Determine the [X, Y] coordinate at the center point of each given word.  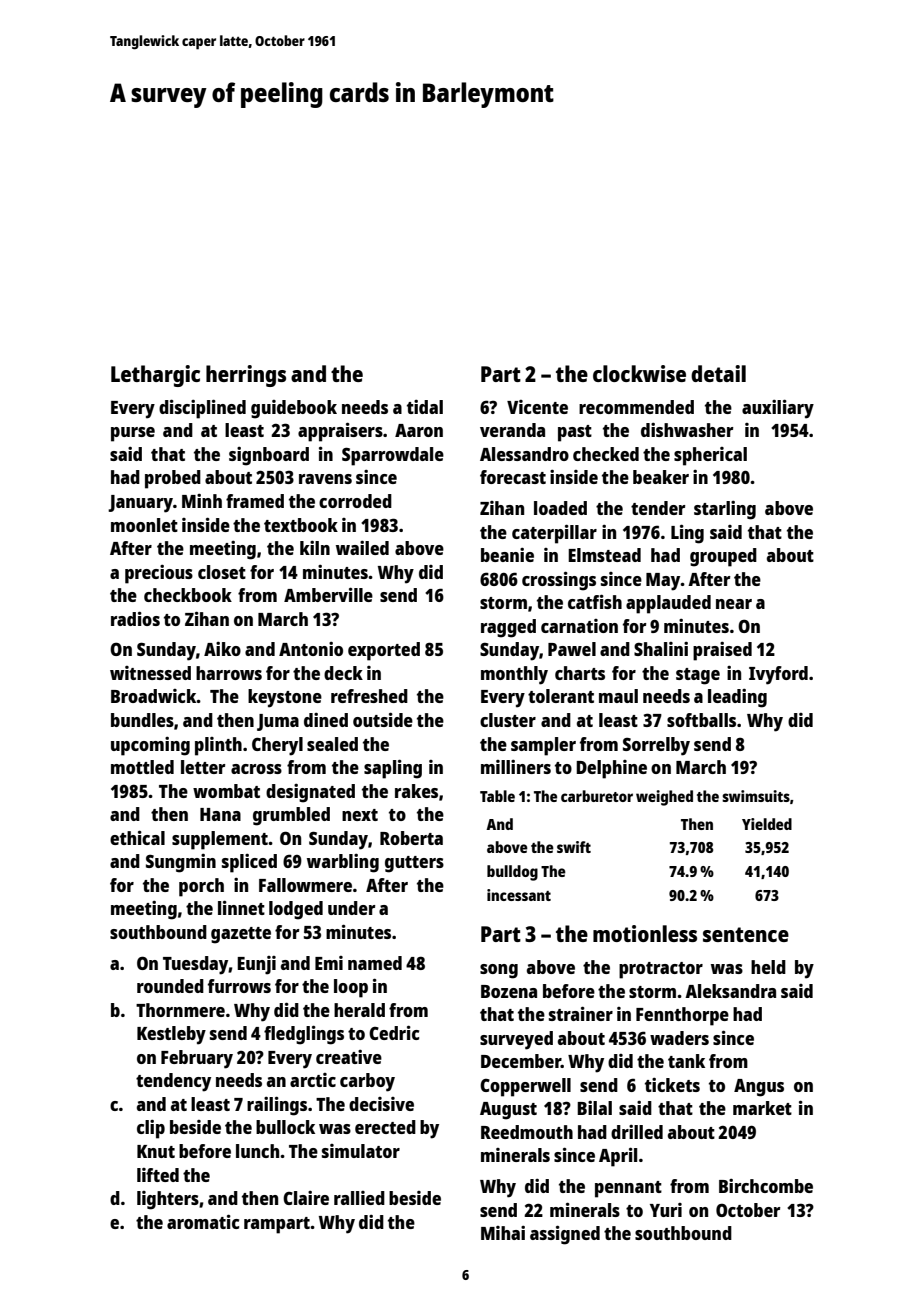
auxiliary [778, 409]
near [734, 604]
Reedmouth [527, 1132]
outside [383, 719]
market [762, 1108]
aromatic [203, 1221]
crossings [559, 581]
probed [173, 479]
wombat [226, 791]
